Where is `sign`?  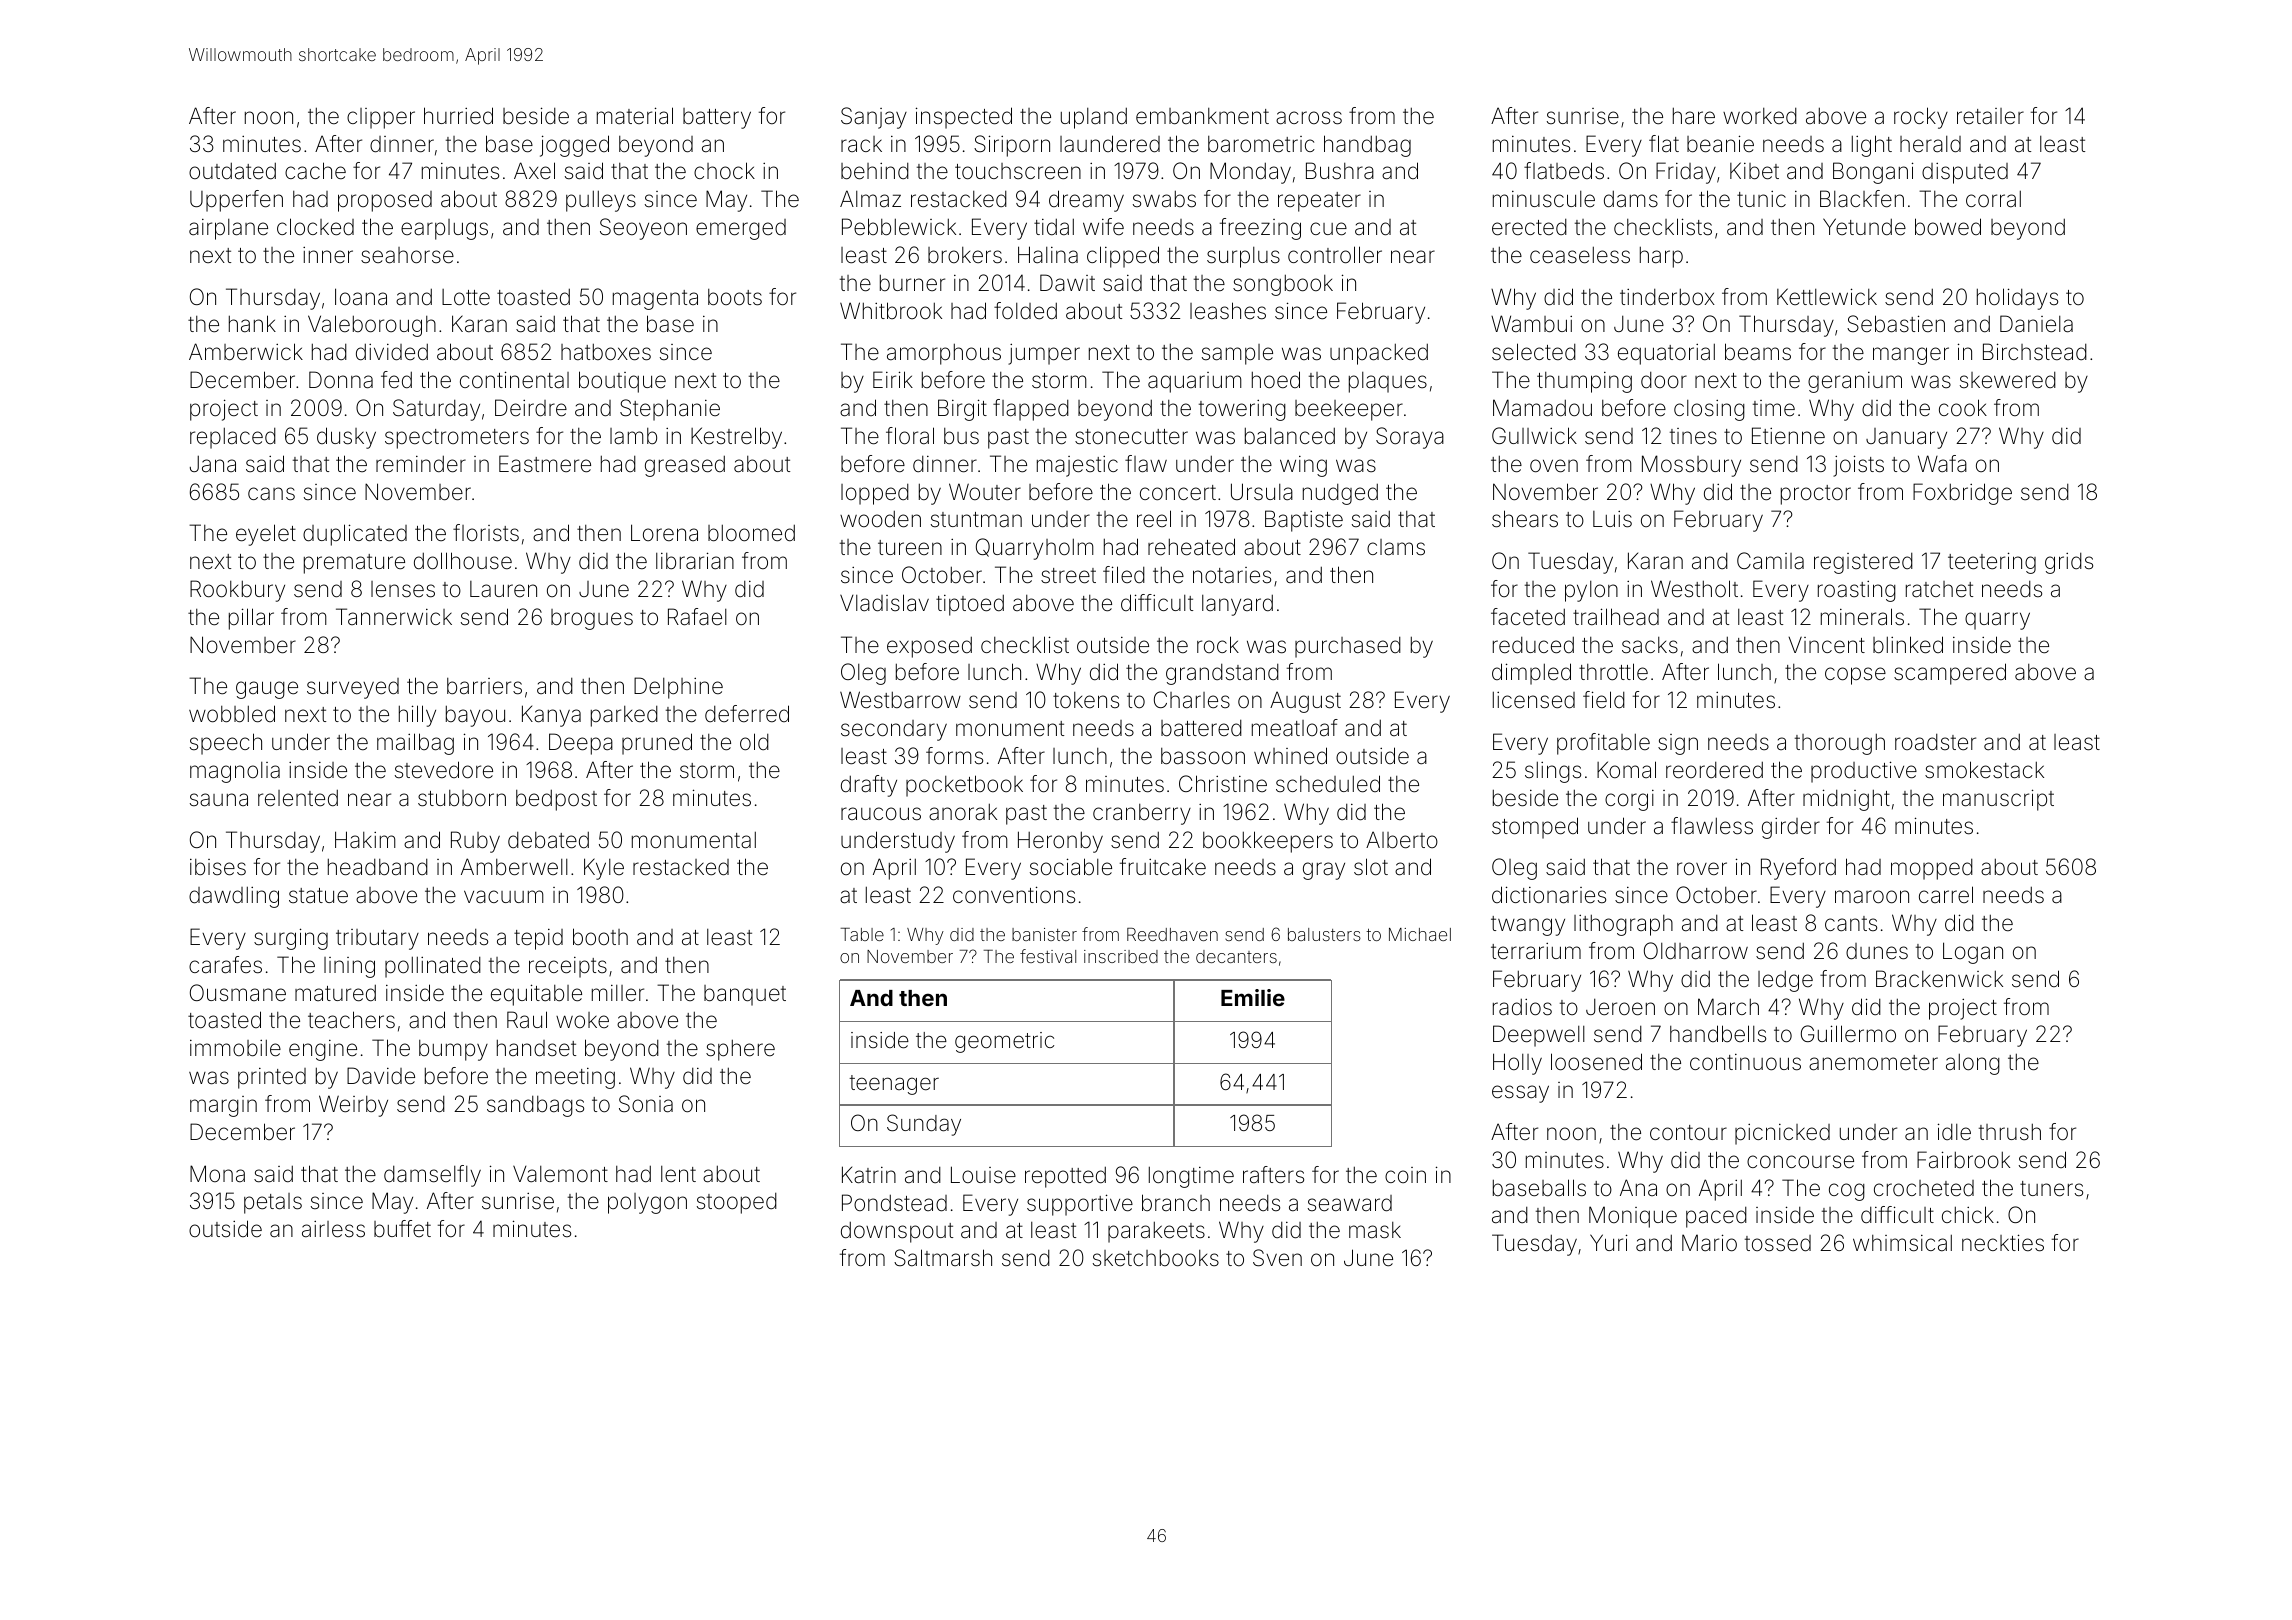
sign is located at coordinates (1678, 744).
